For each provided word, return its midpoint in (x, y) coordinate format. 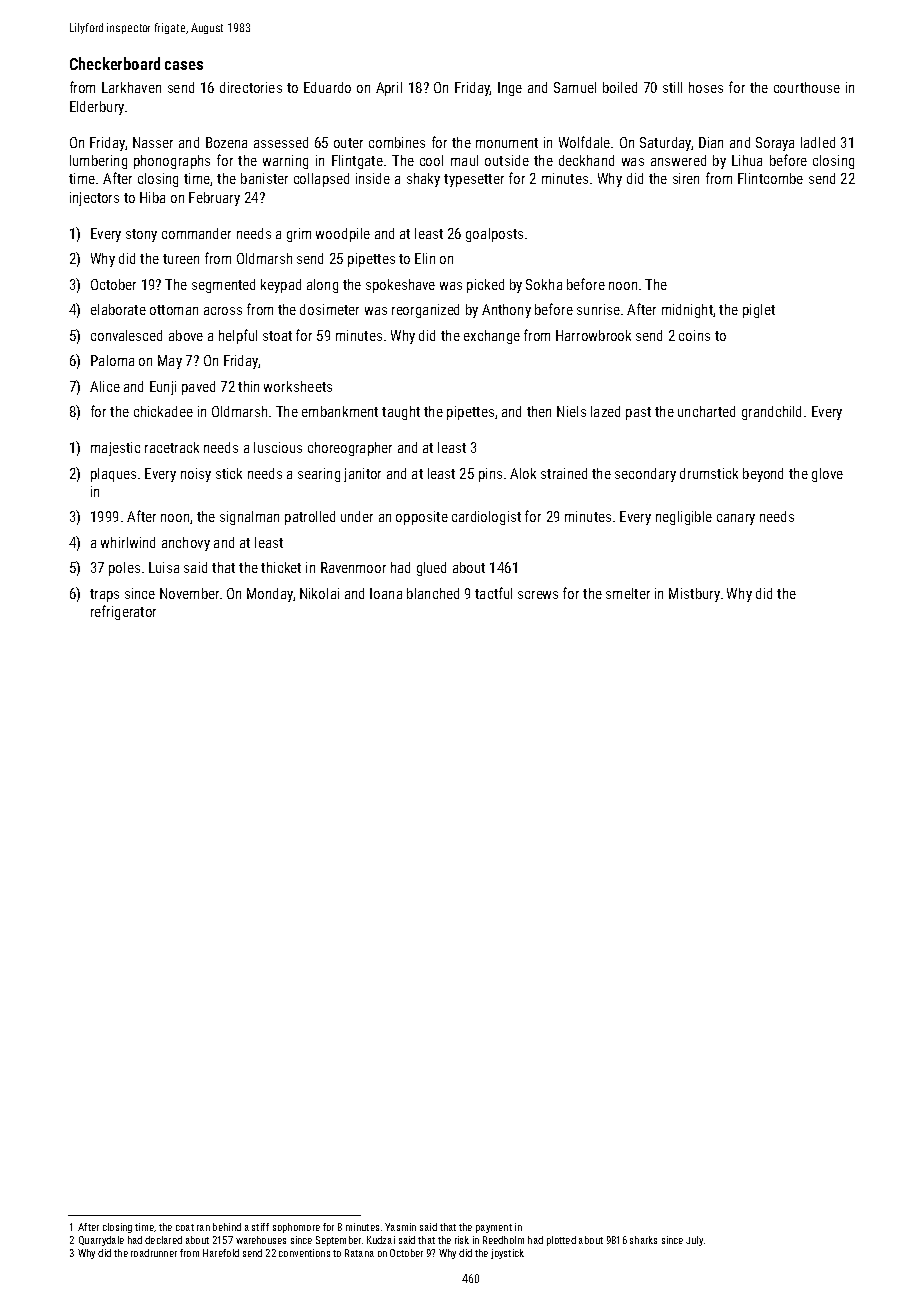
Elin (425, 258)
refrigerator (123, 612)
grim (299, 235)
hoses (706, 87)
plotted (561, 1241)
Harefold (221, 1253)
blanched (433, 593)
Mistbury (694, 595)
